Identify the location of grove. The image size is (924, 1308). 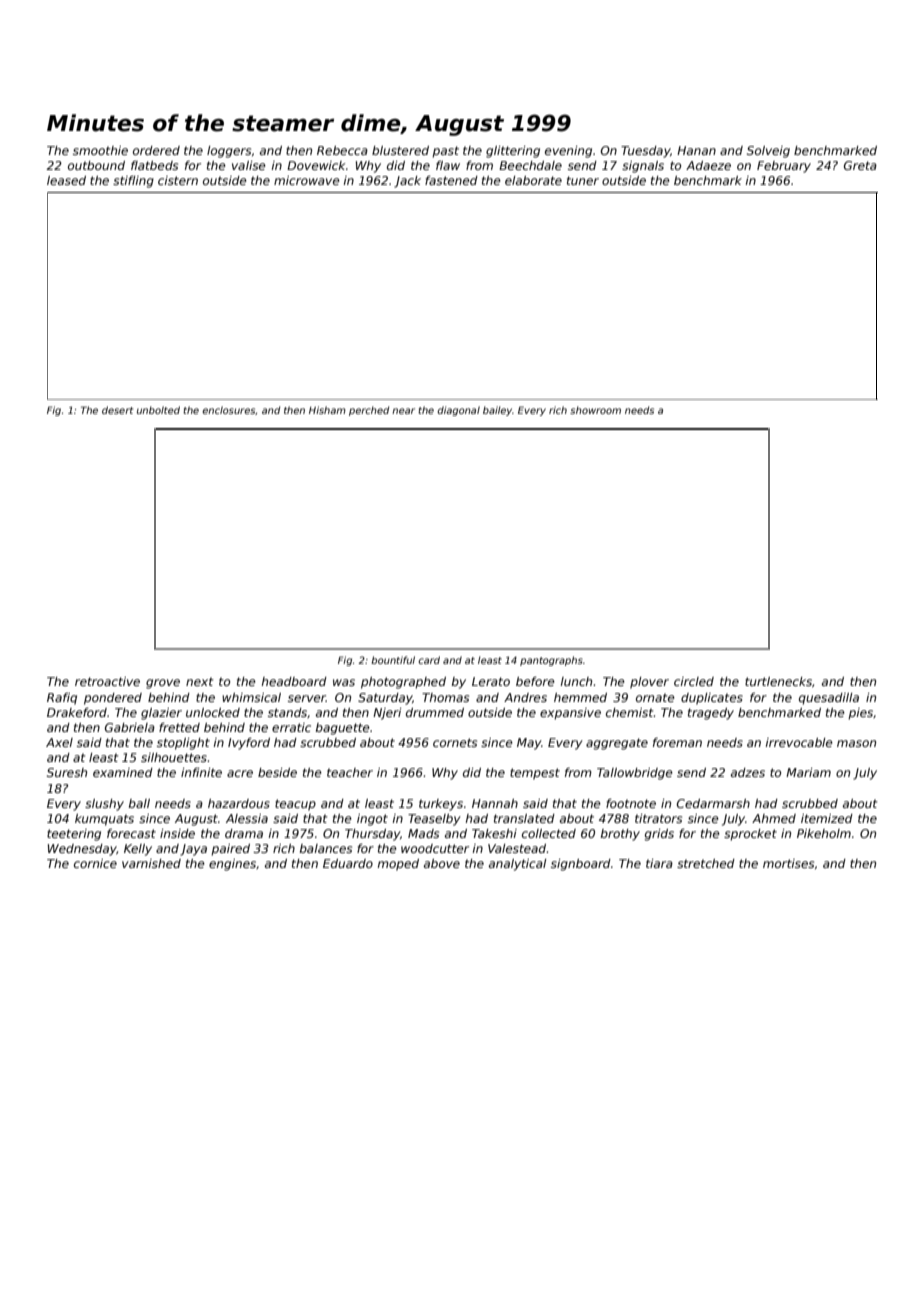
(163, 684).
